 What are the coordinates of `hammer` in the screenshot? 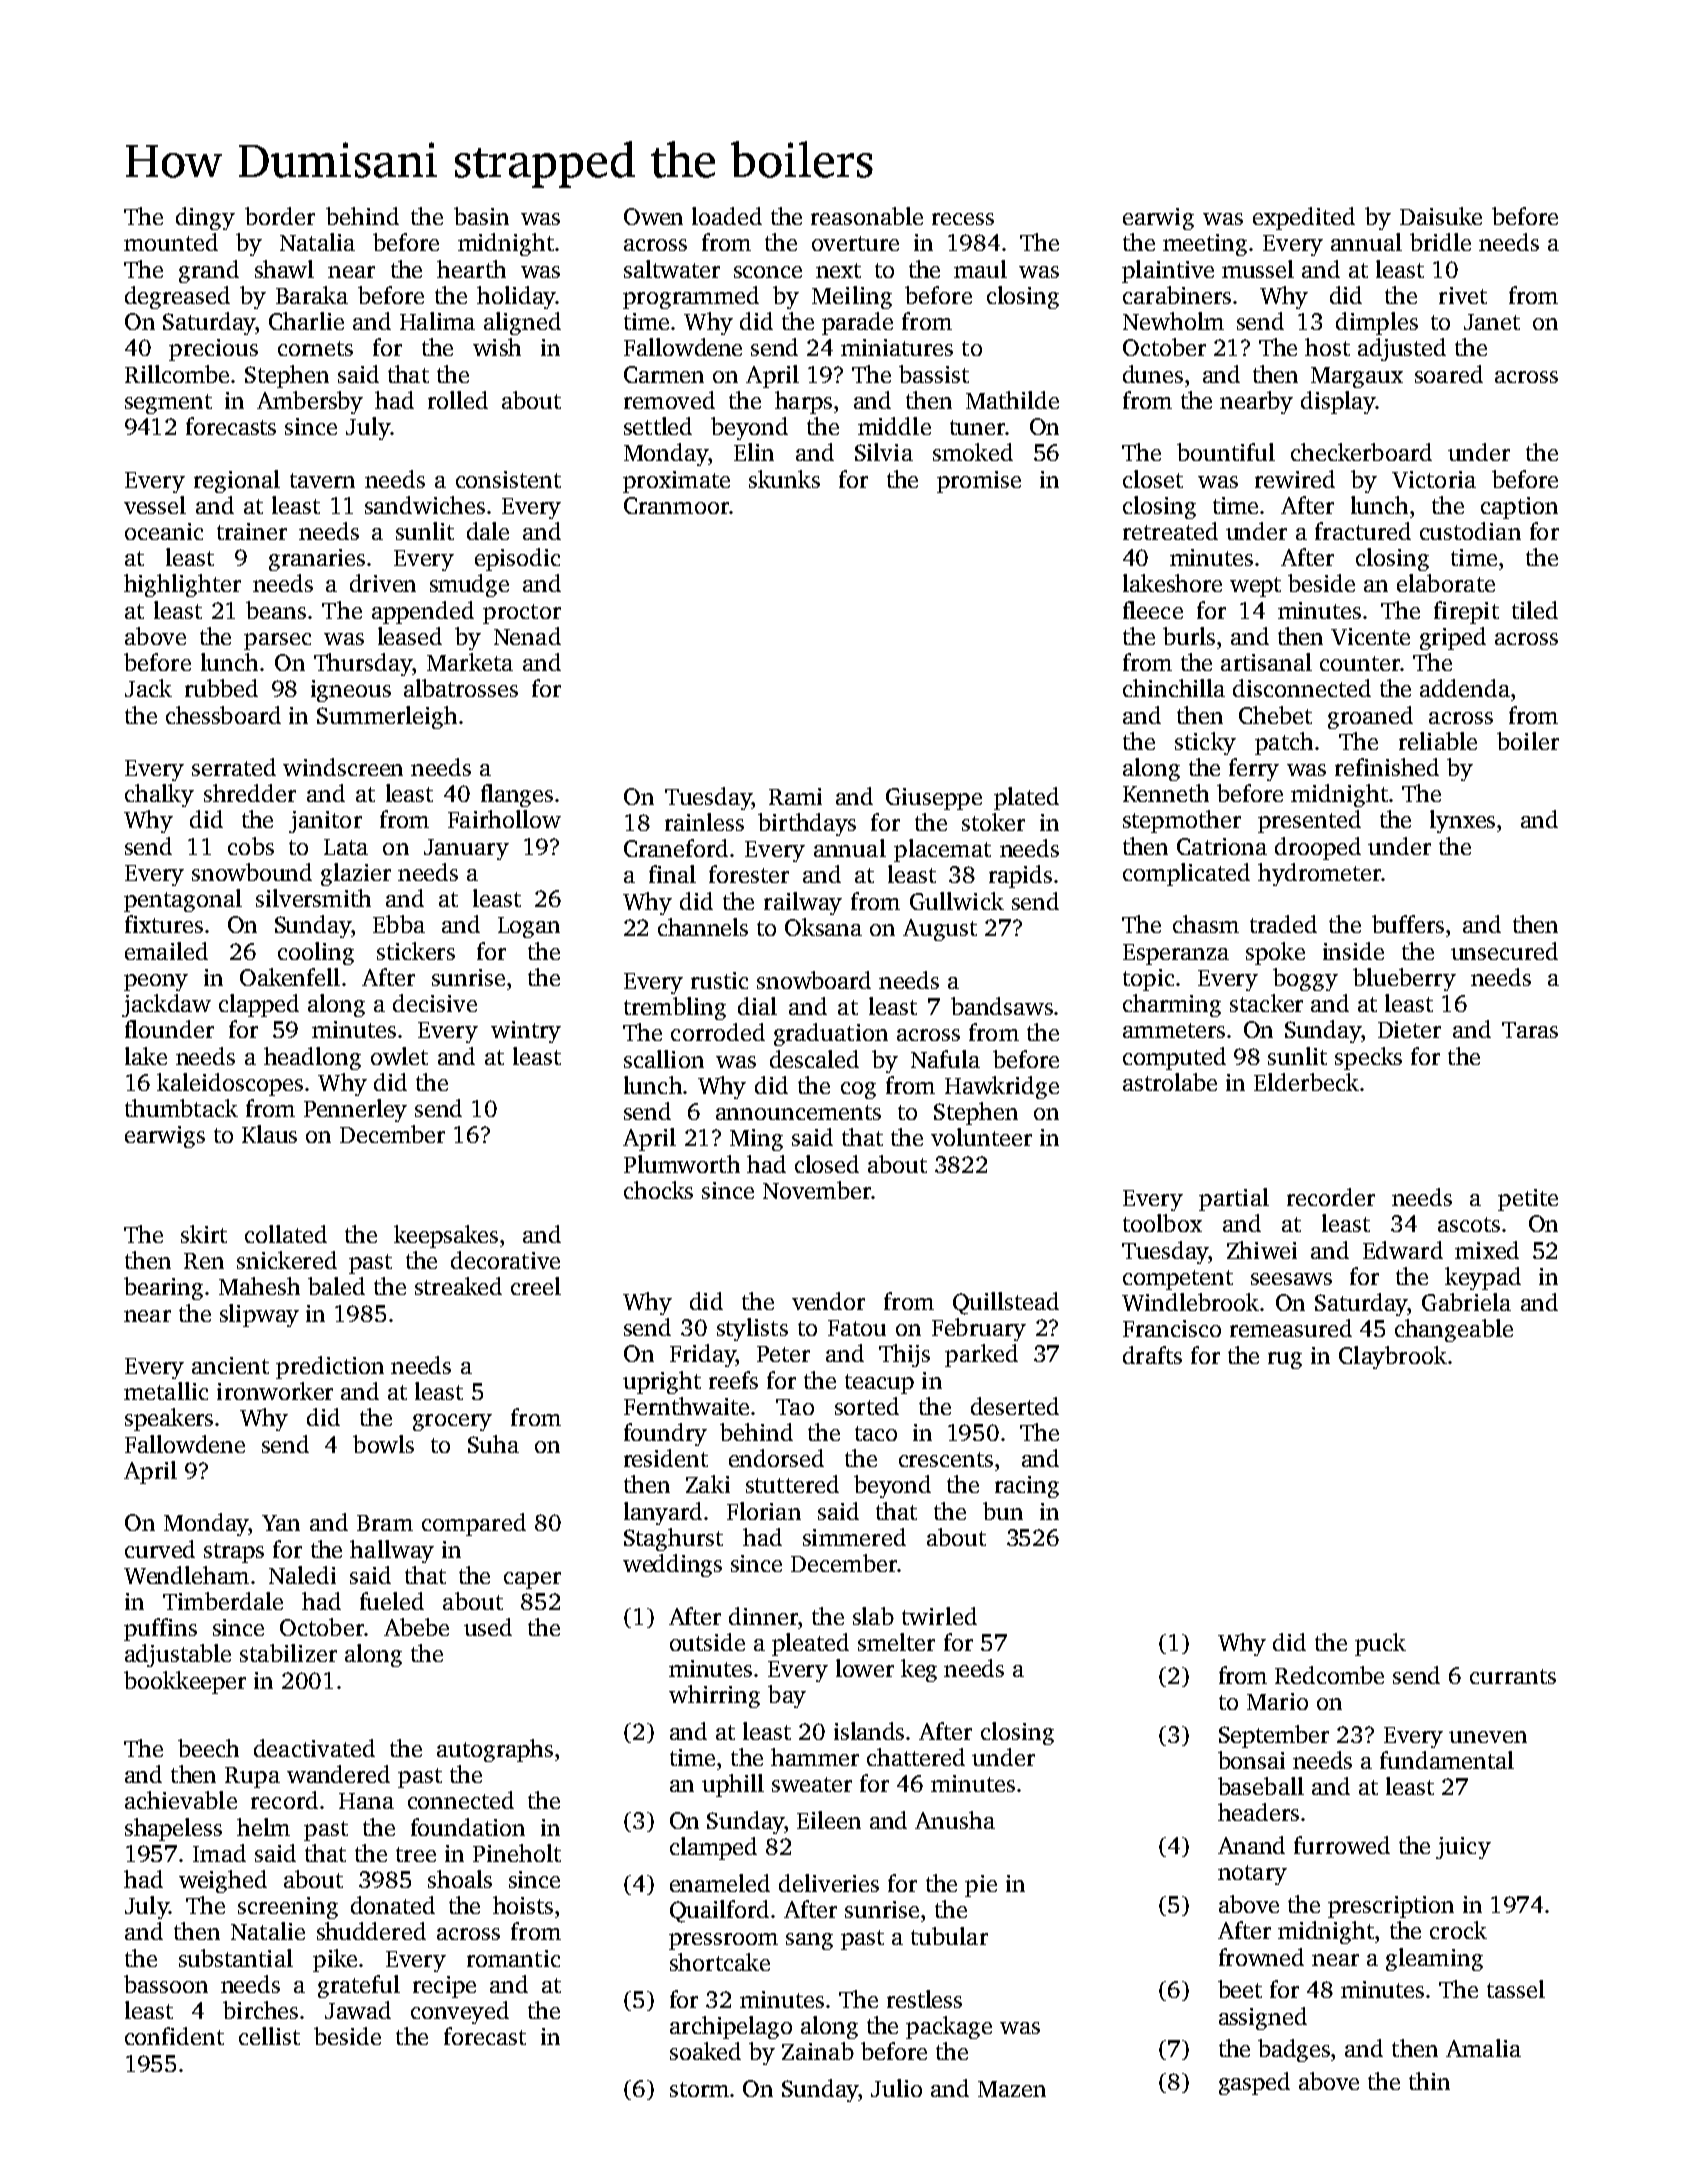 It's located at (815, 1757).
